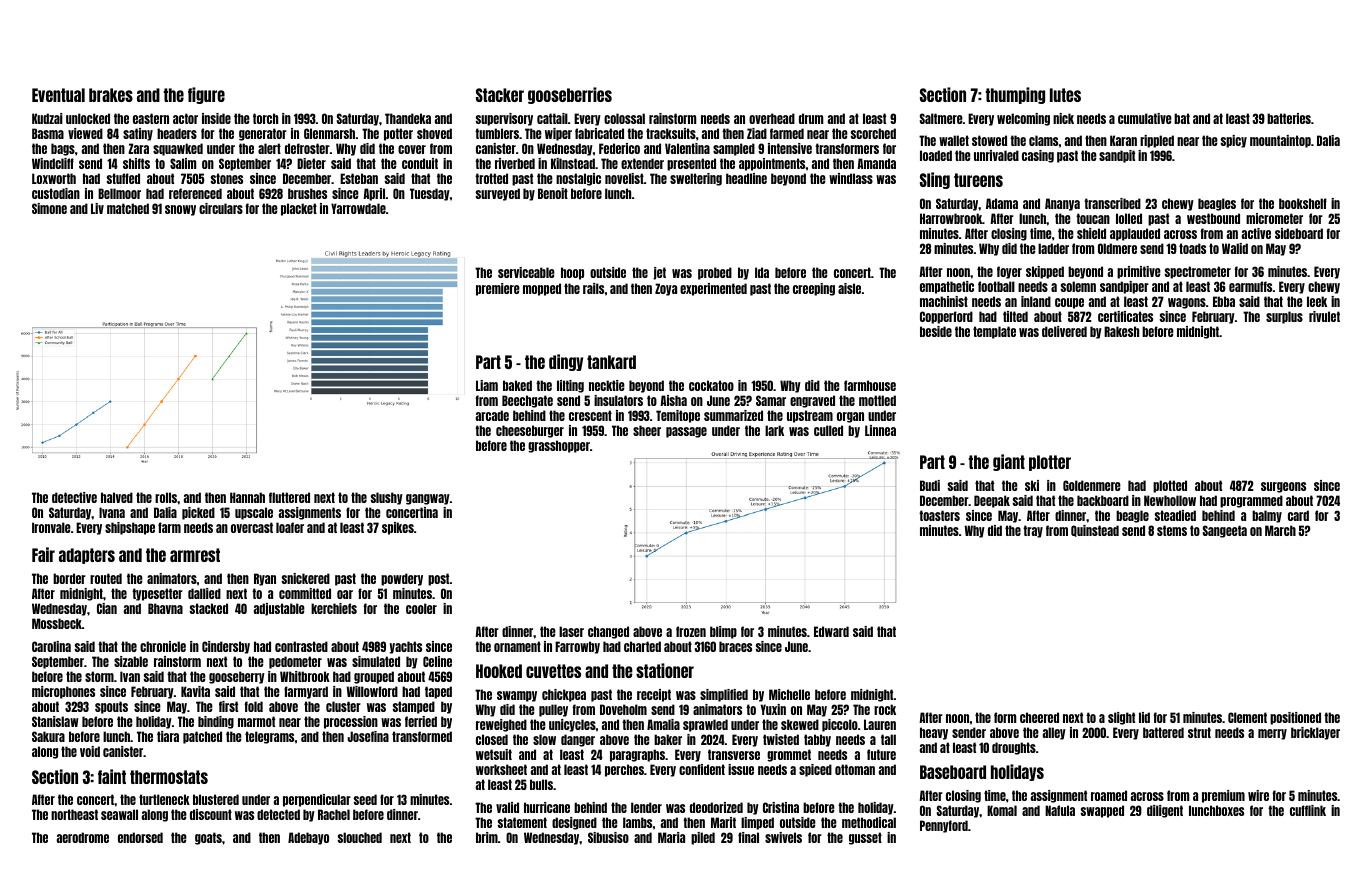  Describe the element at coordinates (317, 800) in the screenshot. I see `perpendicular` at that location.
